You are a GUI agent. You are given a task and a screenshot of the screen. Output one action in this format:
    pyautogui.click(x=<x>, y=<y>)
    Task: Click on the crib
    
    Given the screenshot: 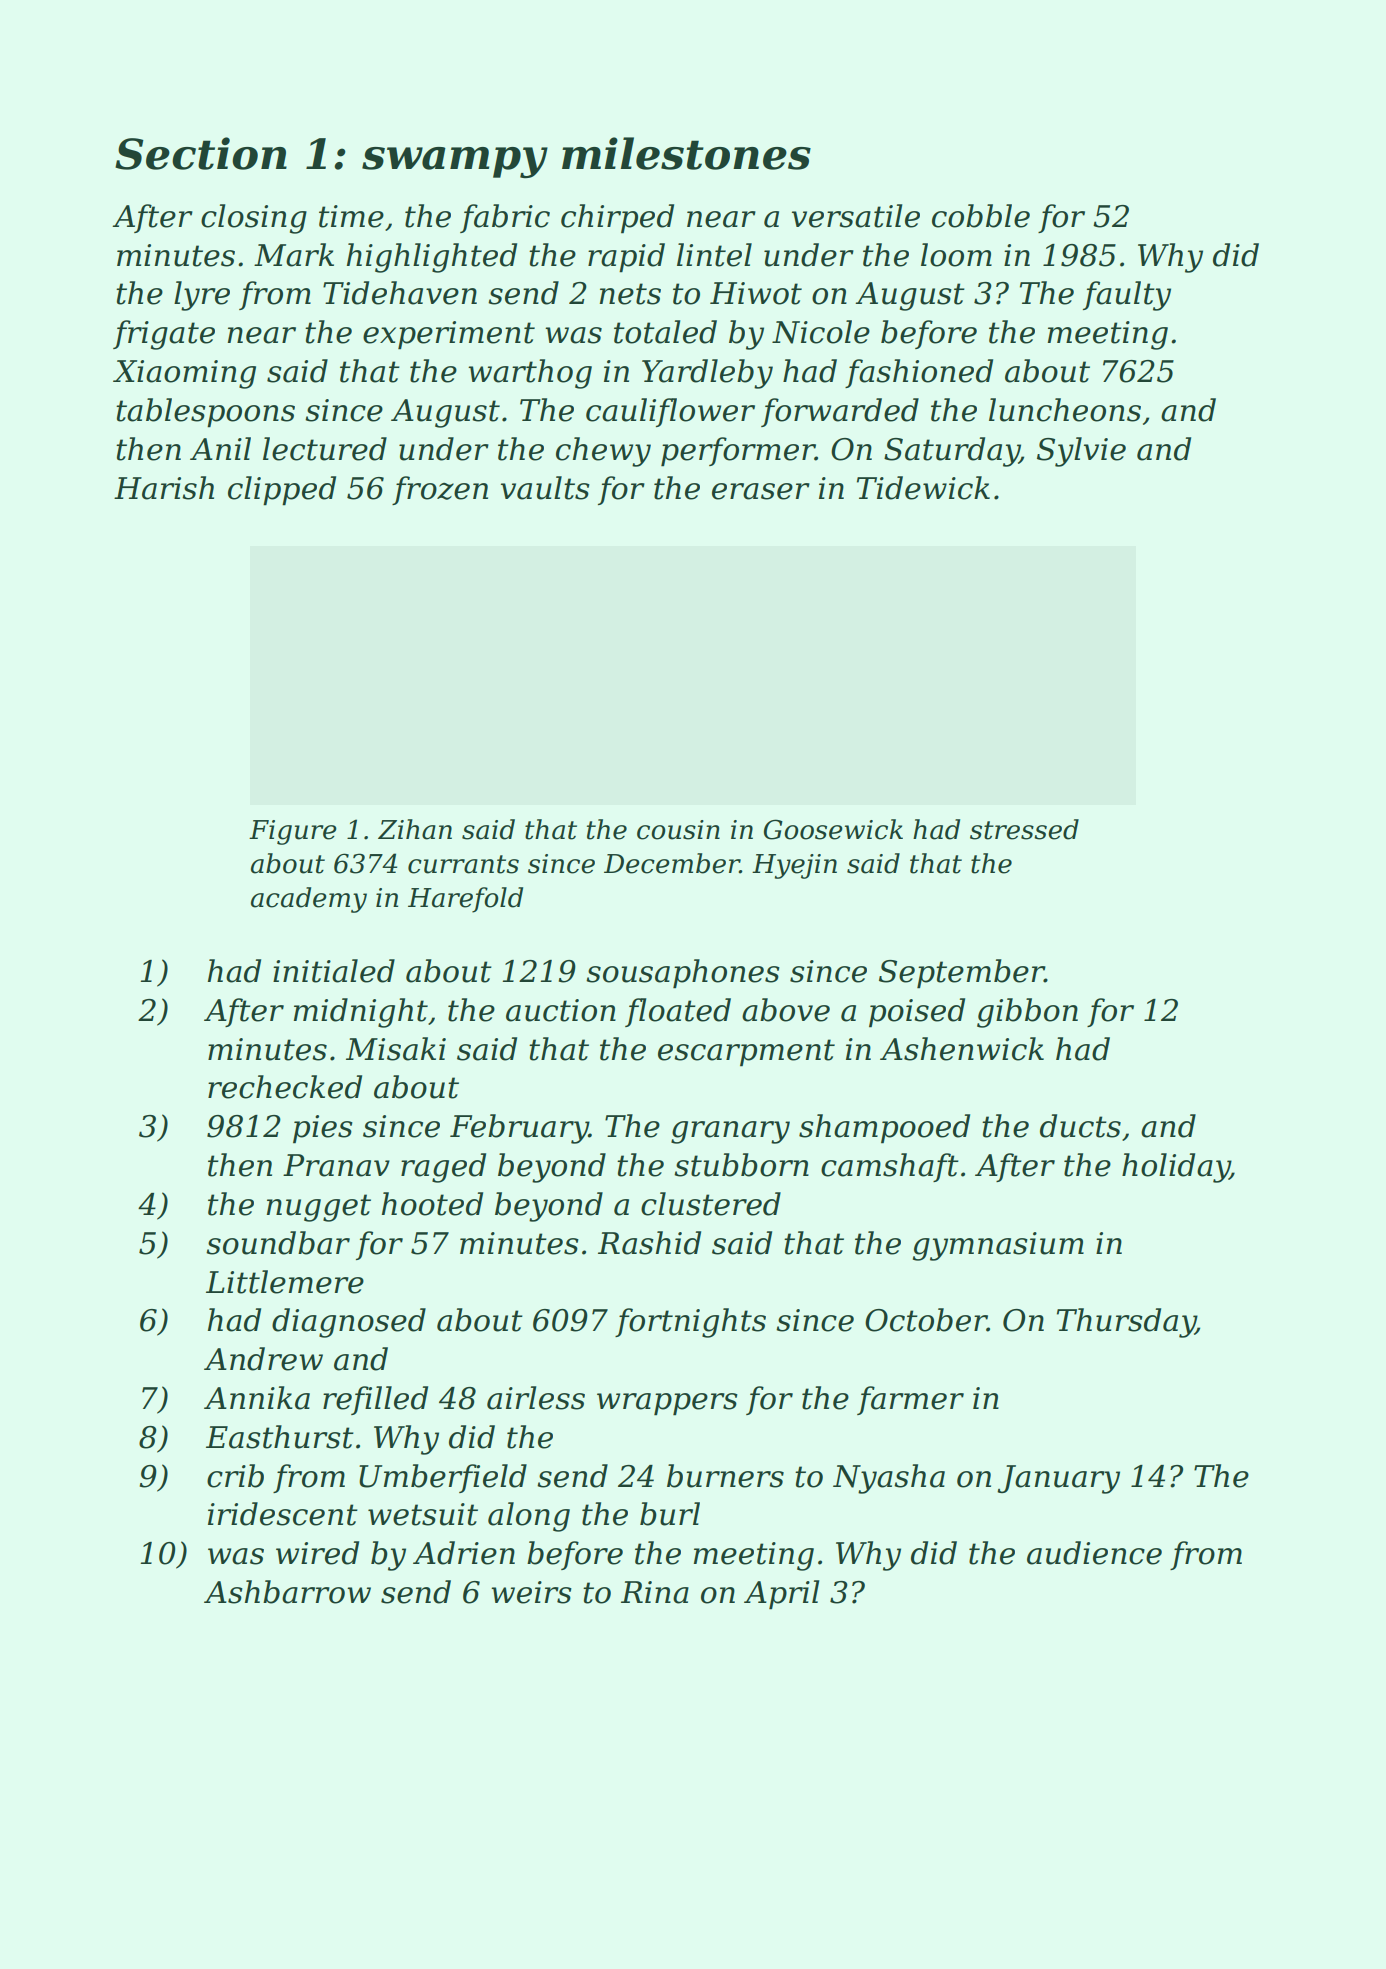 What is the action you would take?
    pyautogui.click(x=235, y=1476)
